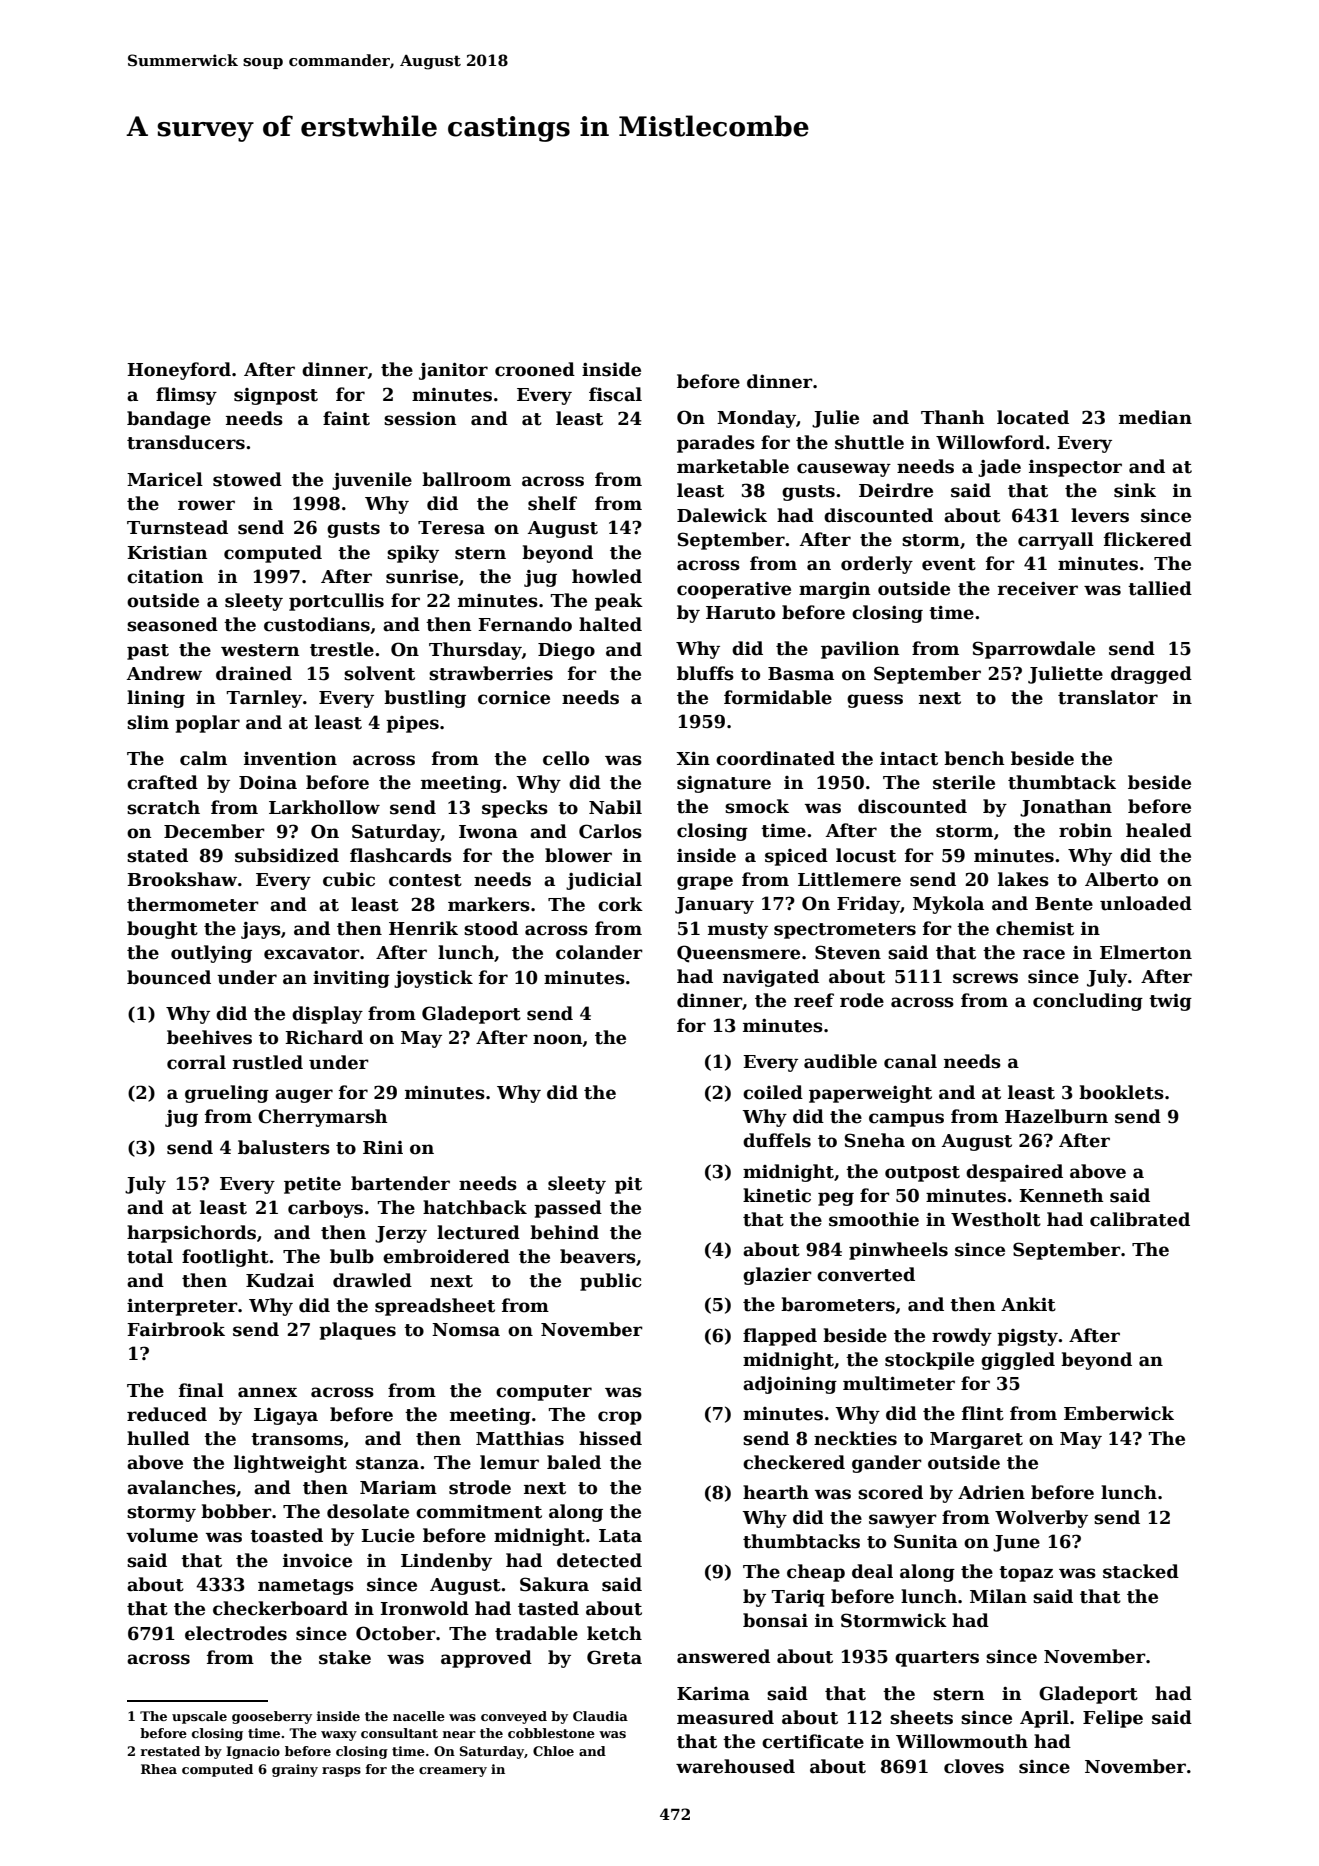 The width and height of the page is (1319, 1866). What do you see at coordinates (953, 417) in the page?
I see `Thanh` at bounding box center [953, 417].
